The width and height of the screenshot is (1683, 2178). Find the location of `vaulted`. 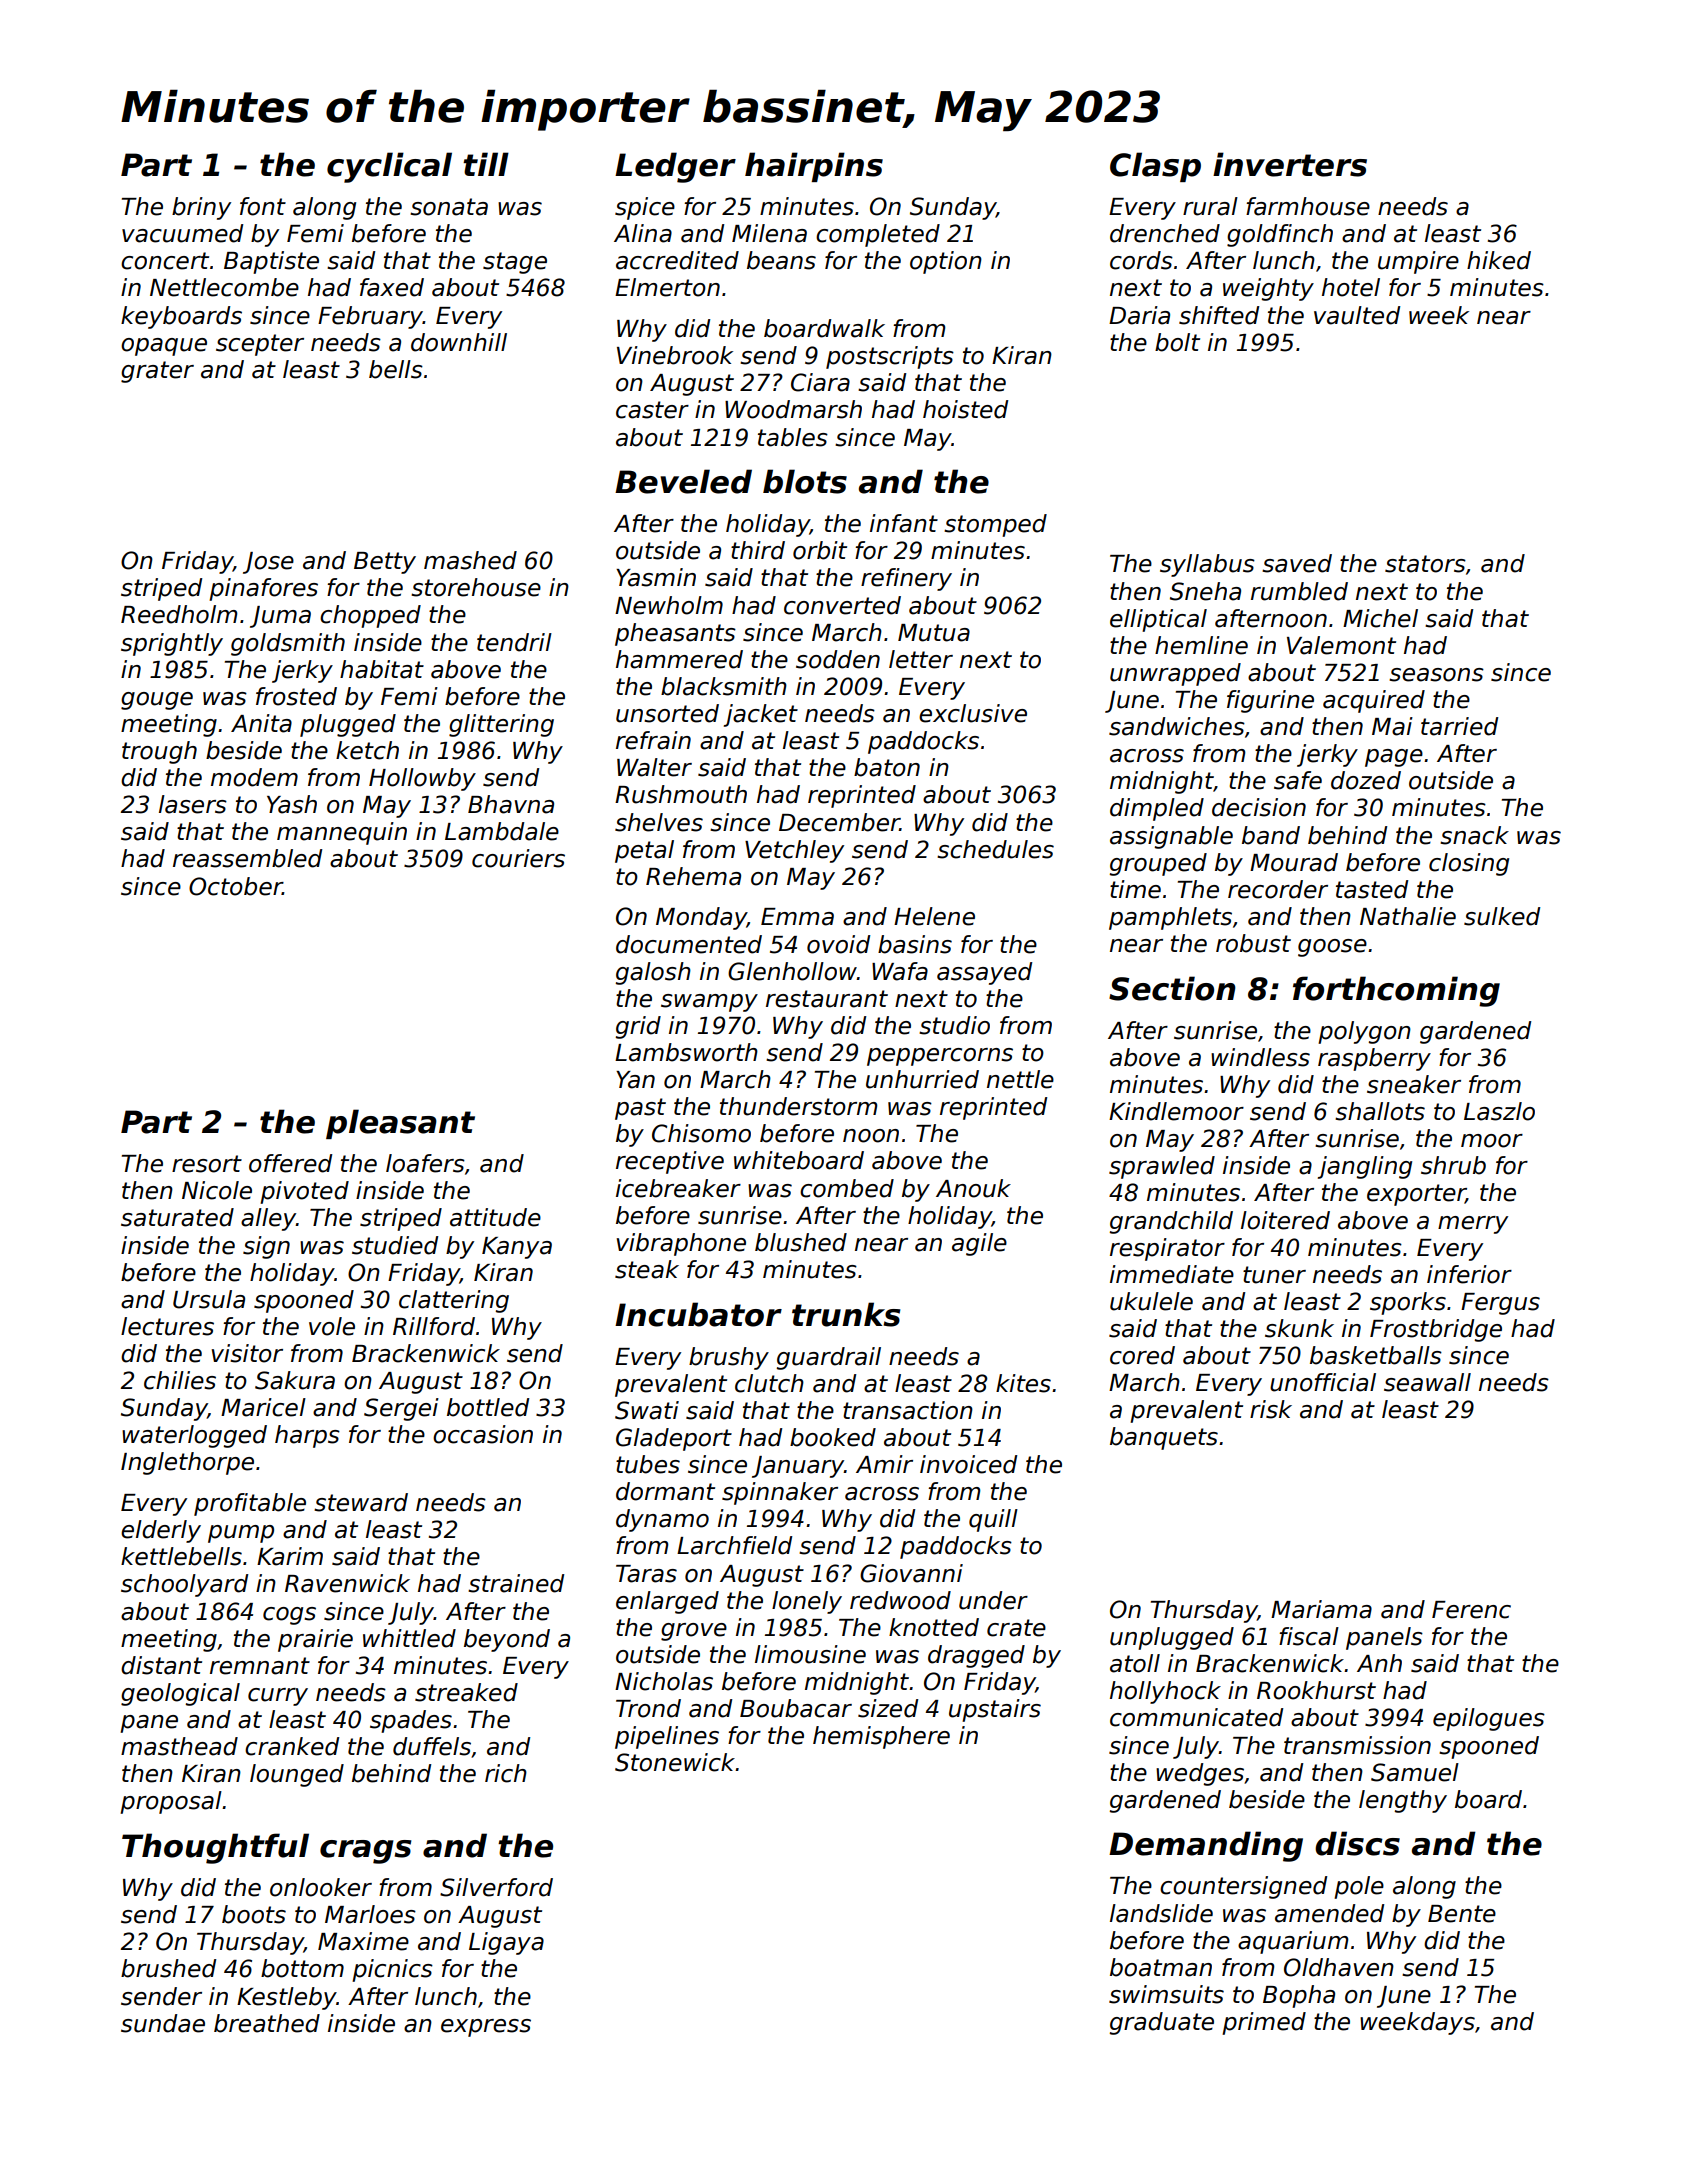

vaulted is located at coordinates (1357, 315).
